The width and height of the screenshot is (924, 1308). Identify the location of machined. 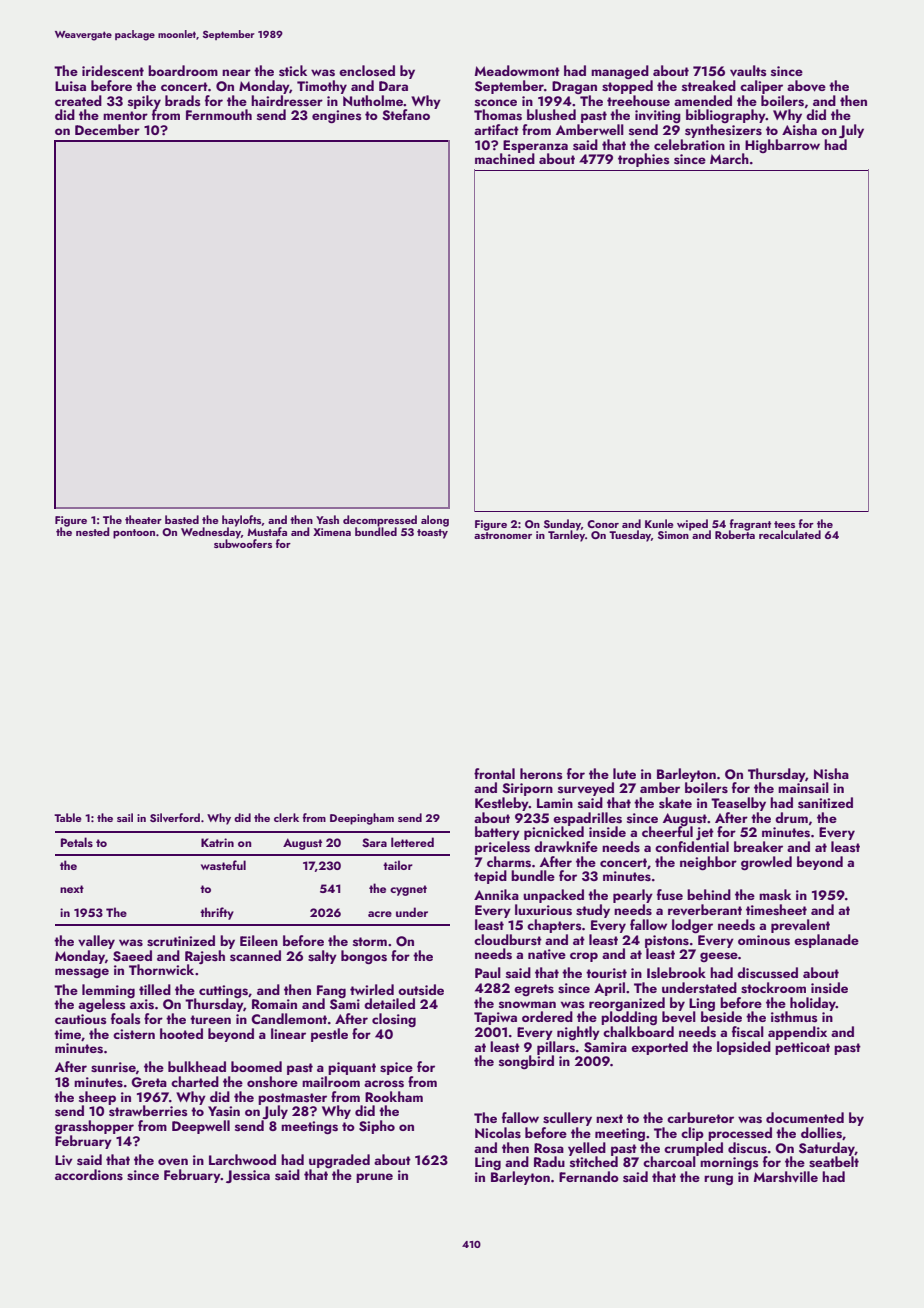
(505, 158).
